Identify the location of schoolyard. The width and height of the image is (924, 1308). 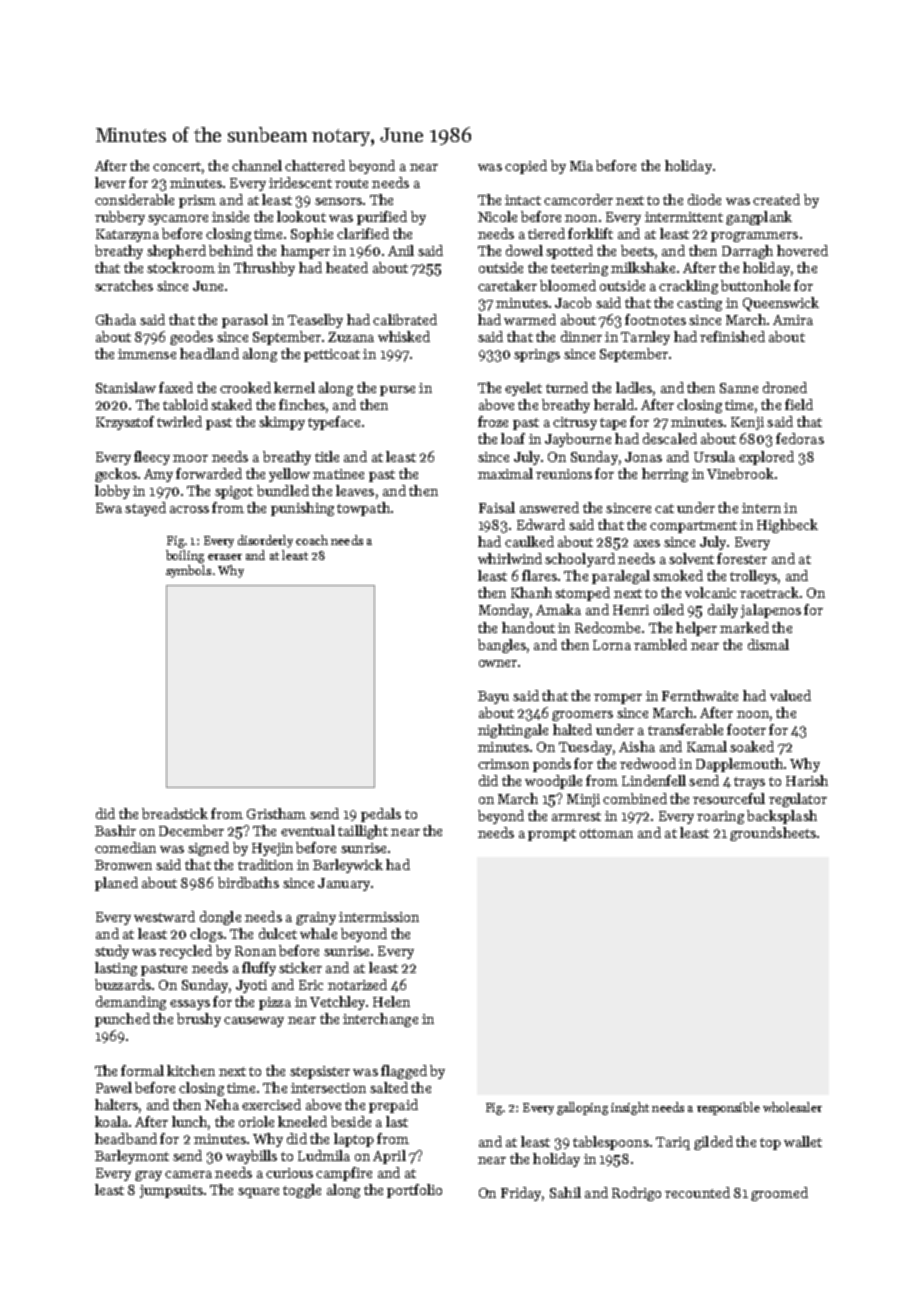
(580, 560).
